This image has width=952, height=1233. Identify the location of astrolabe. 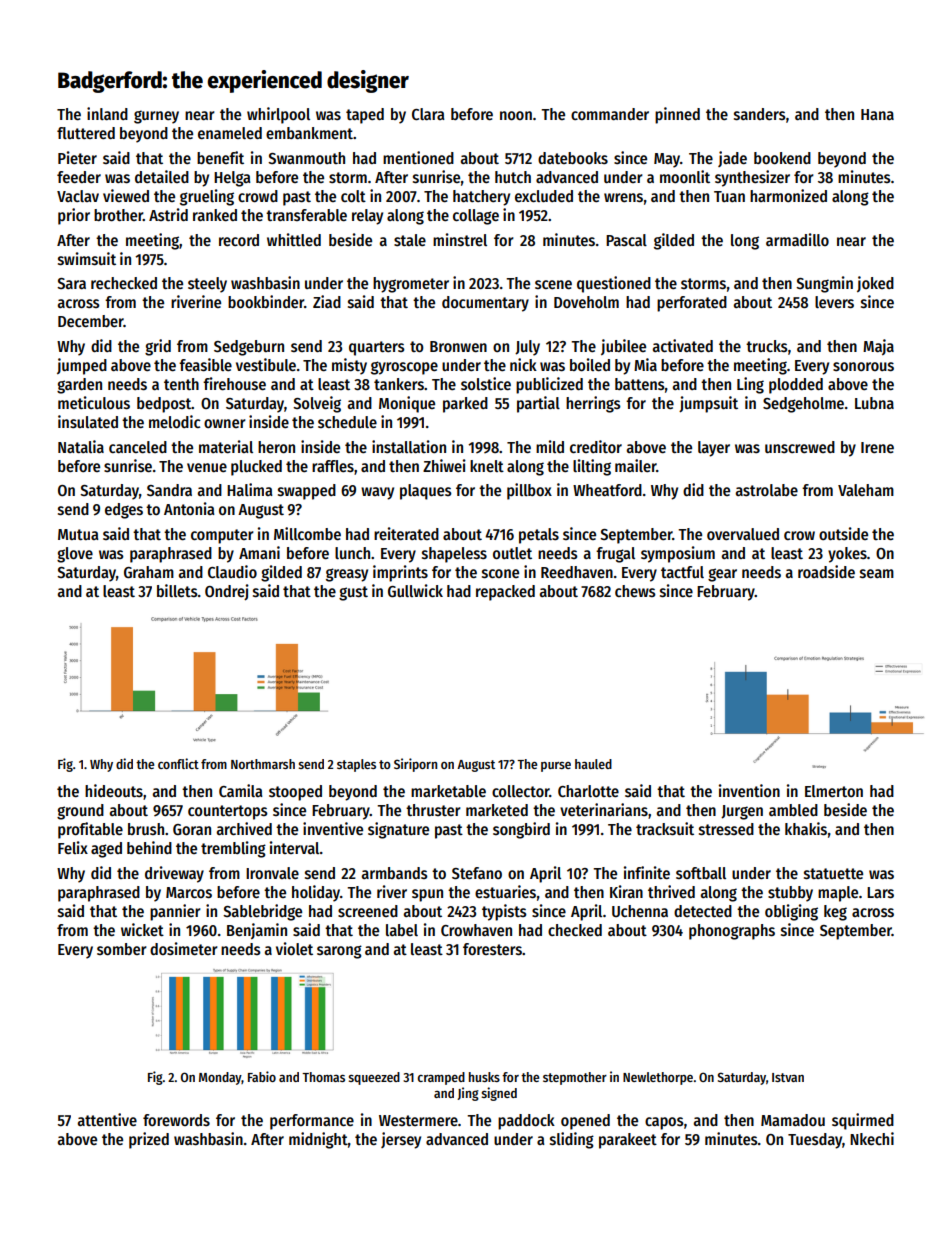
(767, 490).
